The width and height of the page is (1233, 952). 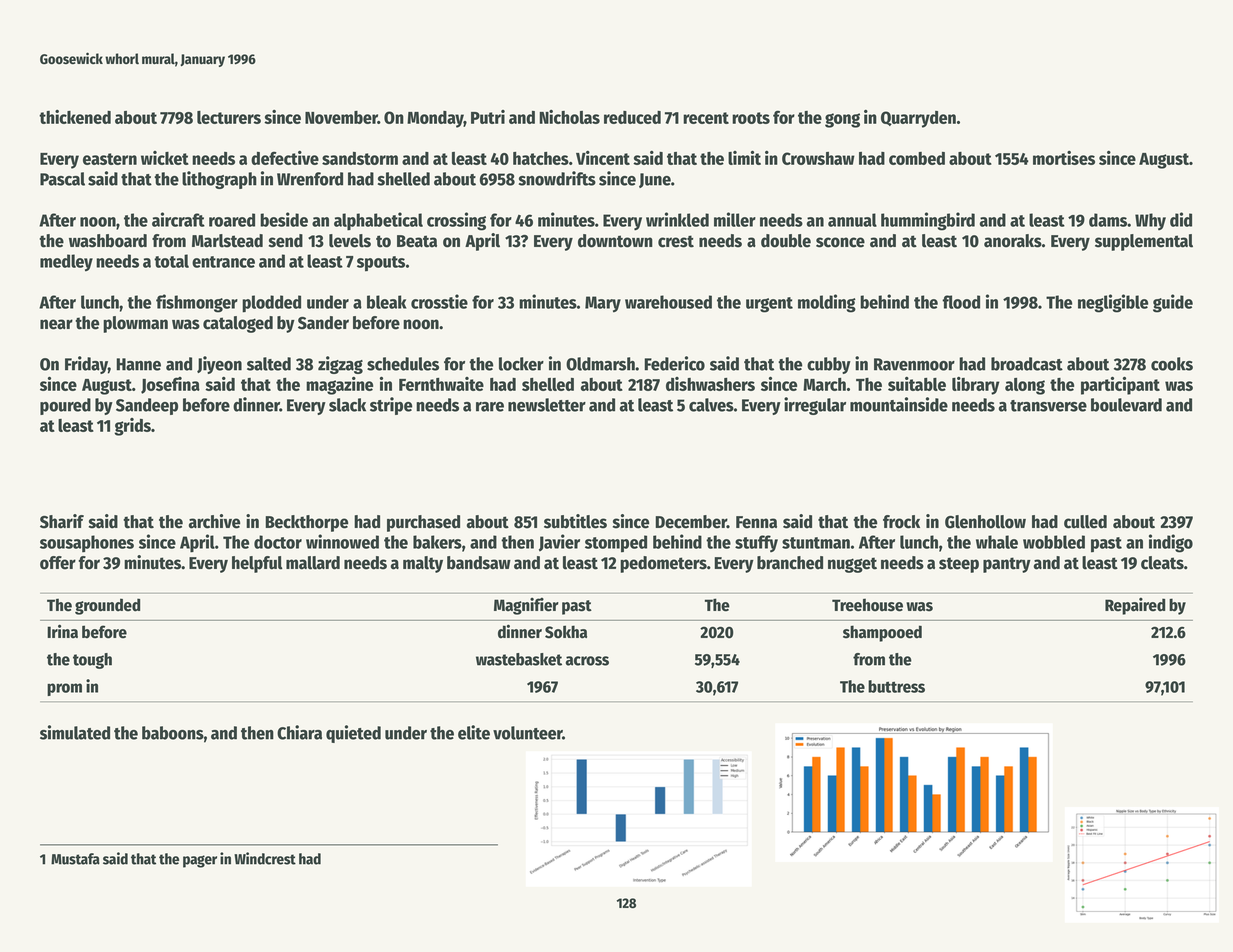 What do you see at coordinates (64, 689) in the page?
I see `prom` at bounding box center [64, 689].
